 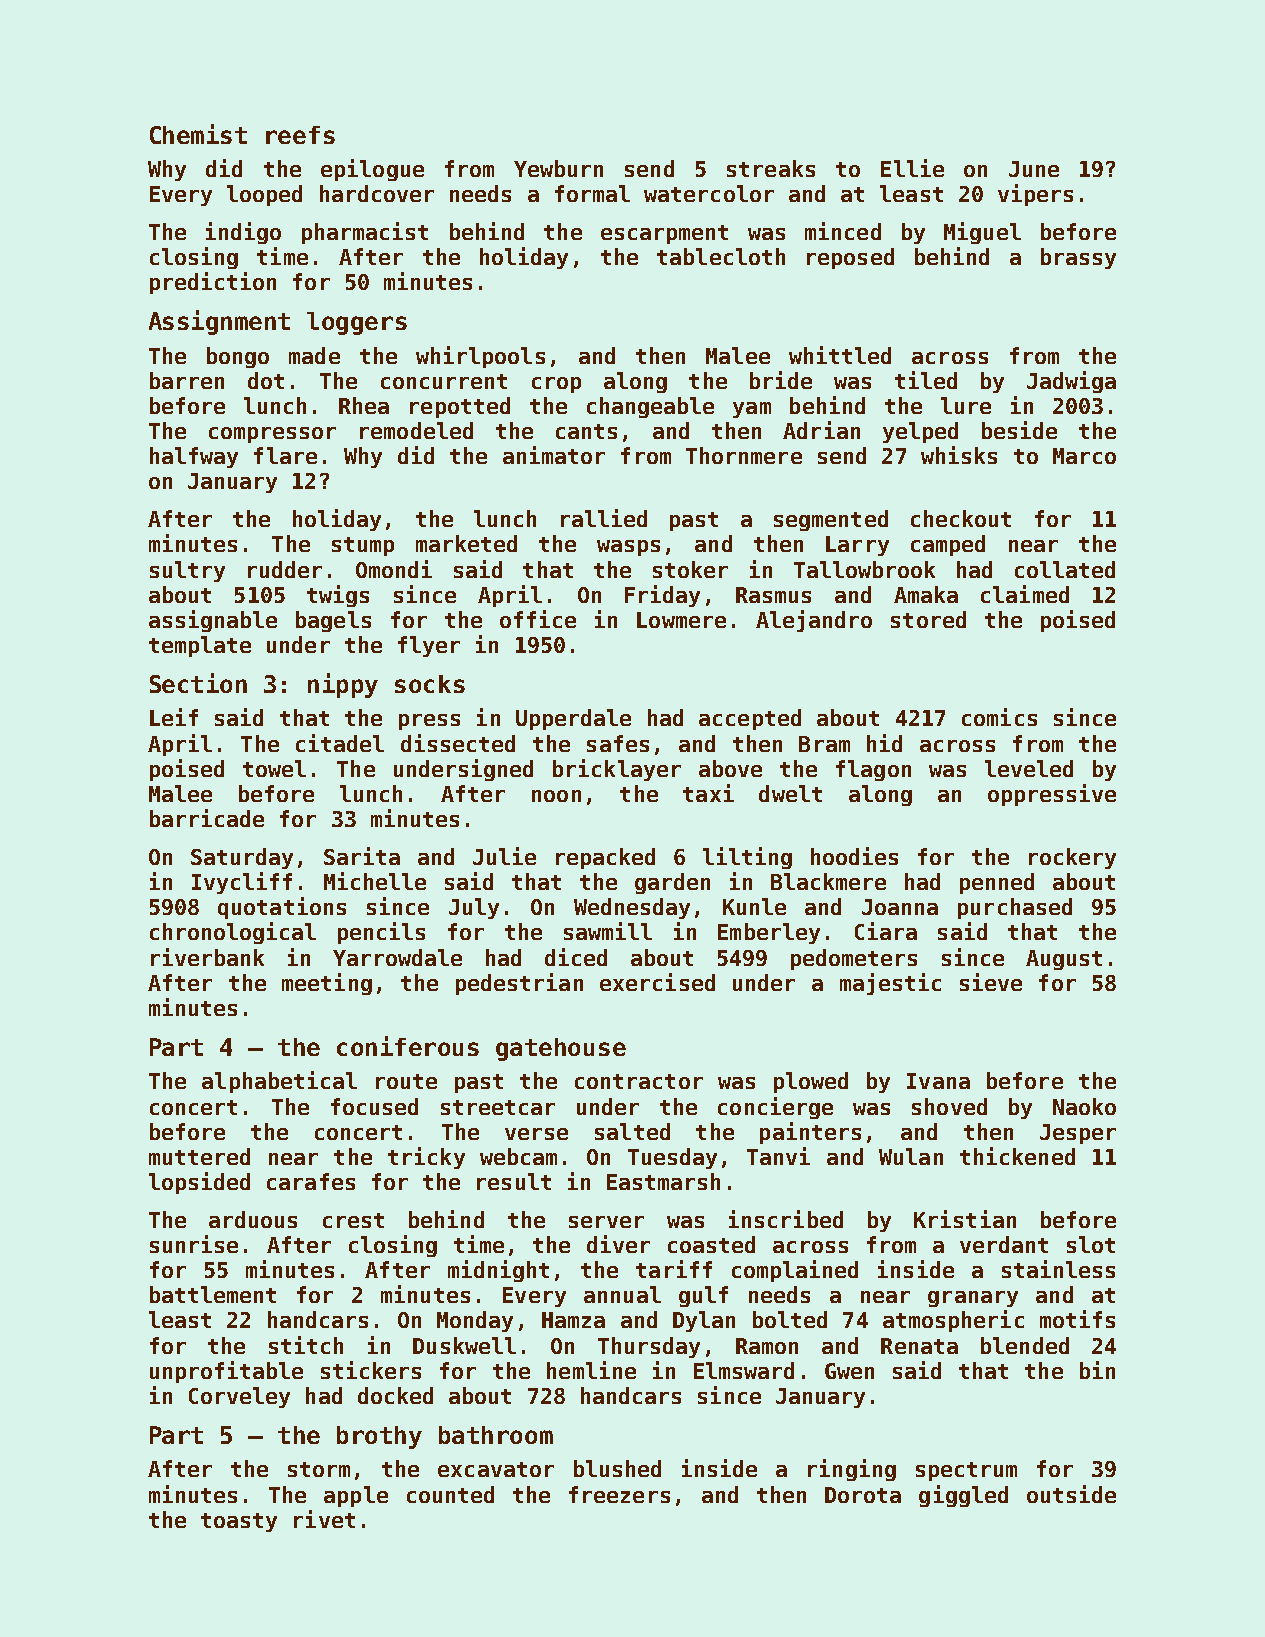 I want to click on garden, so click(x=672, y=883).
